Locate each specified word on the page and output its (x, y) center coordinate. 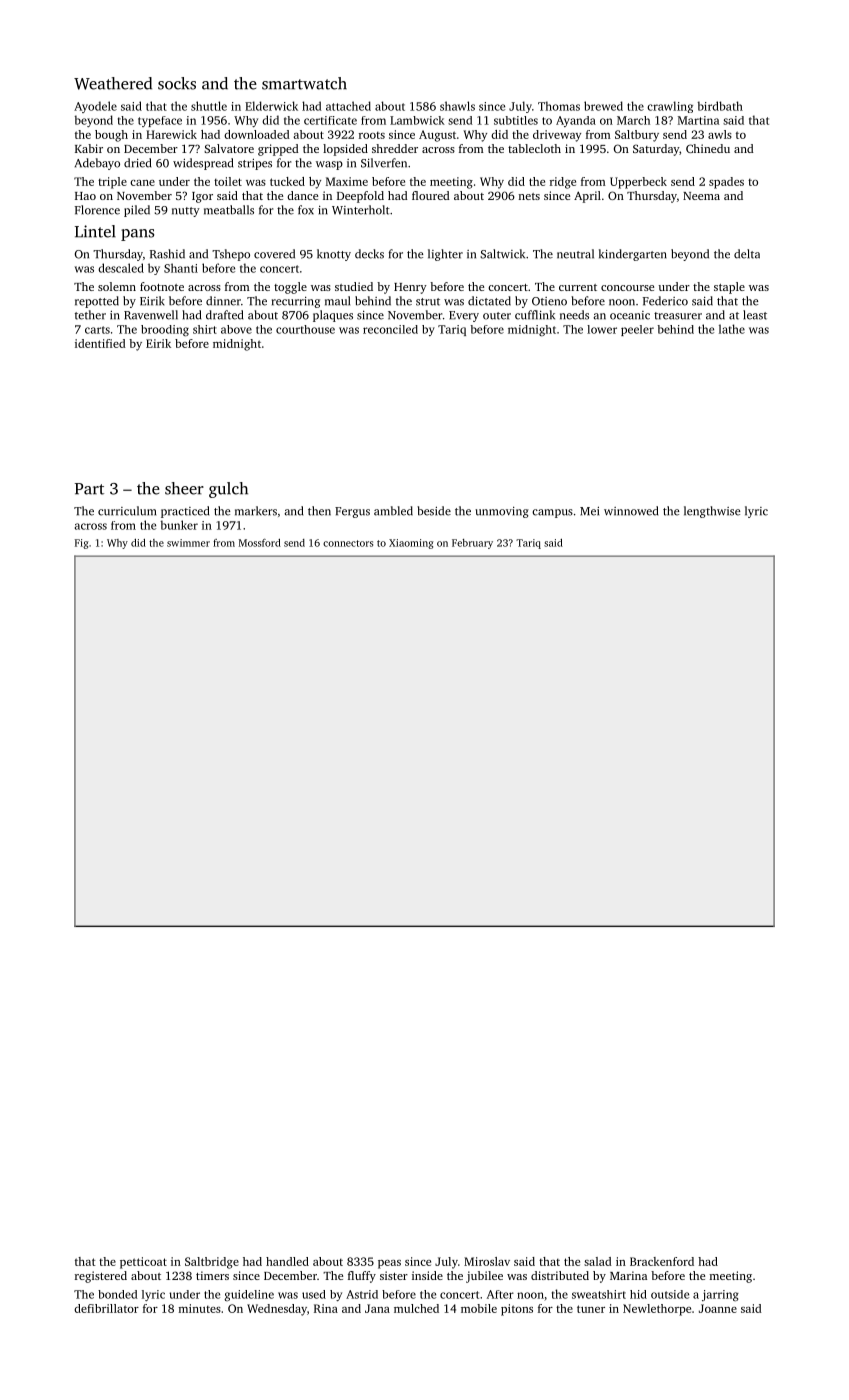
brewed (603, 106)
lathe (732, 329)
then (319, 511)
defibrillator (106, 1308)
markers (256, 511)
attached (348, 106)
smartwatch (304, 83)
